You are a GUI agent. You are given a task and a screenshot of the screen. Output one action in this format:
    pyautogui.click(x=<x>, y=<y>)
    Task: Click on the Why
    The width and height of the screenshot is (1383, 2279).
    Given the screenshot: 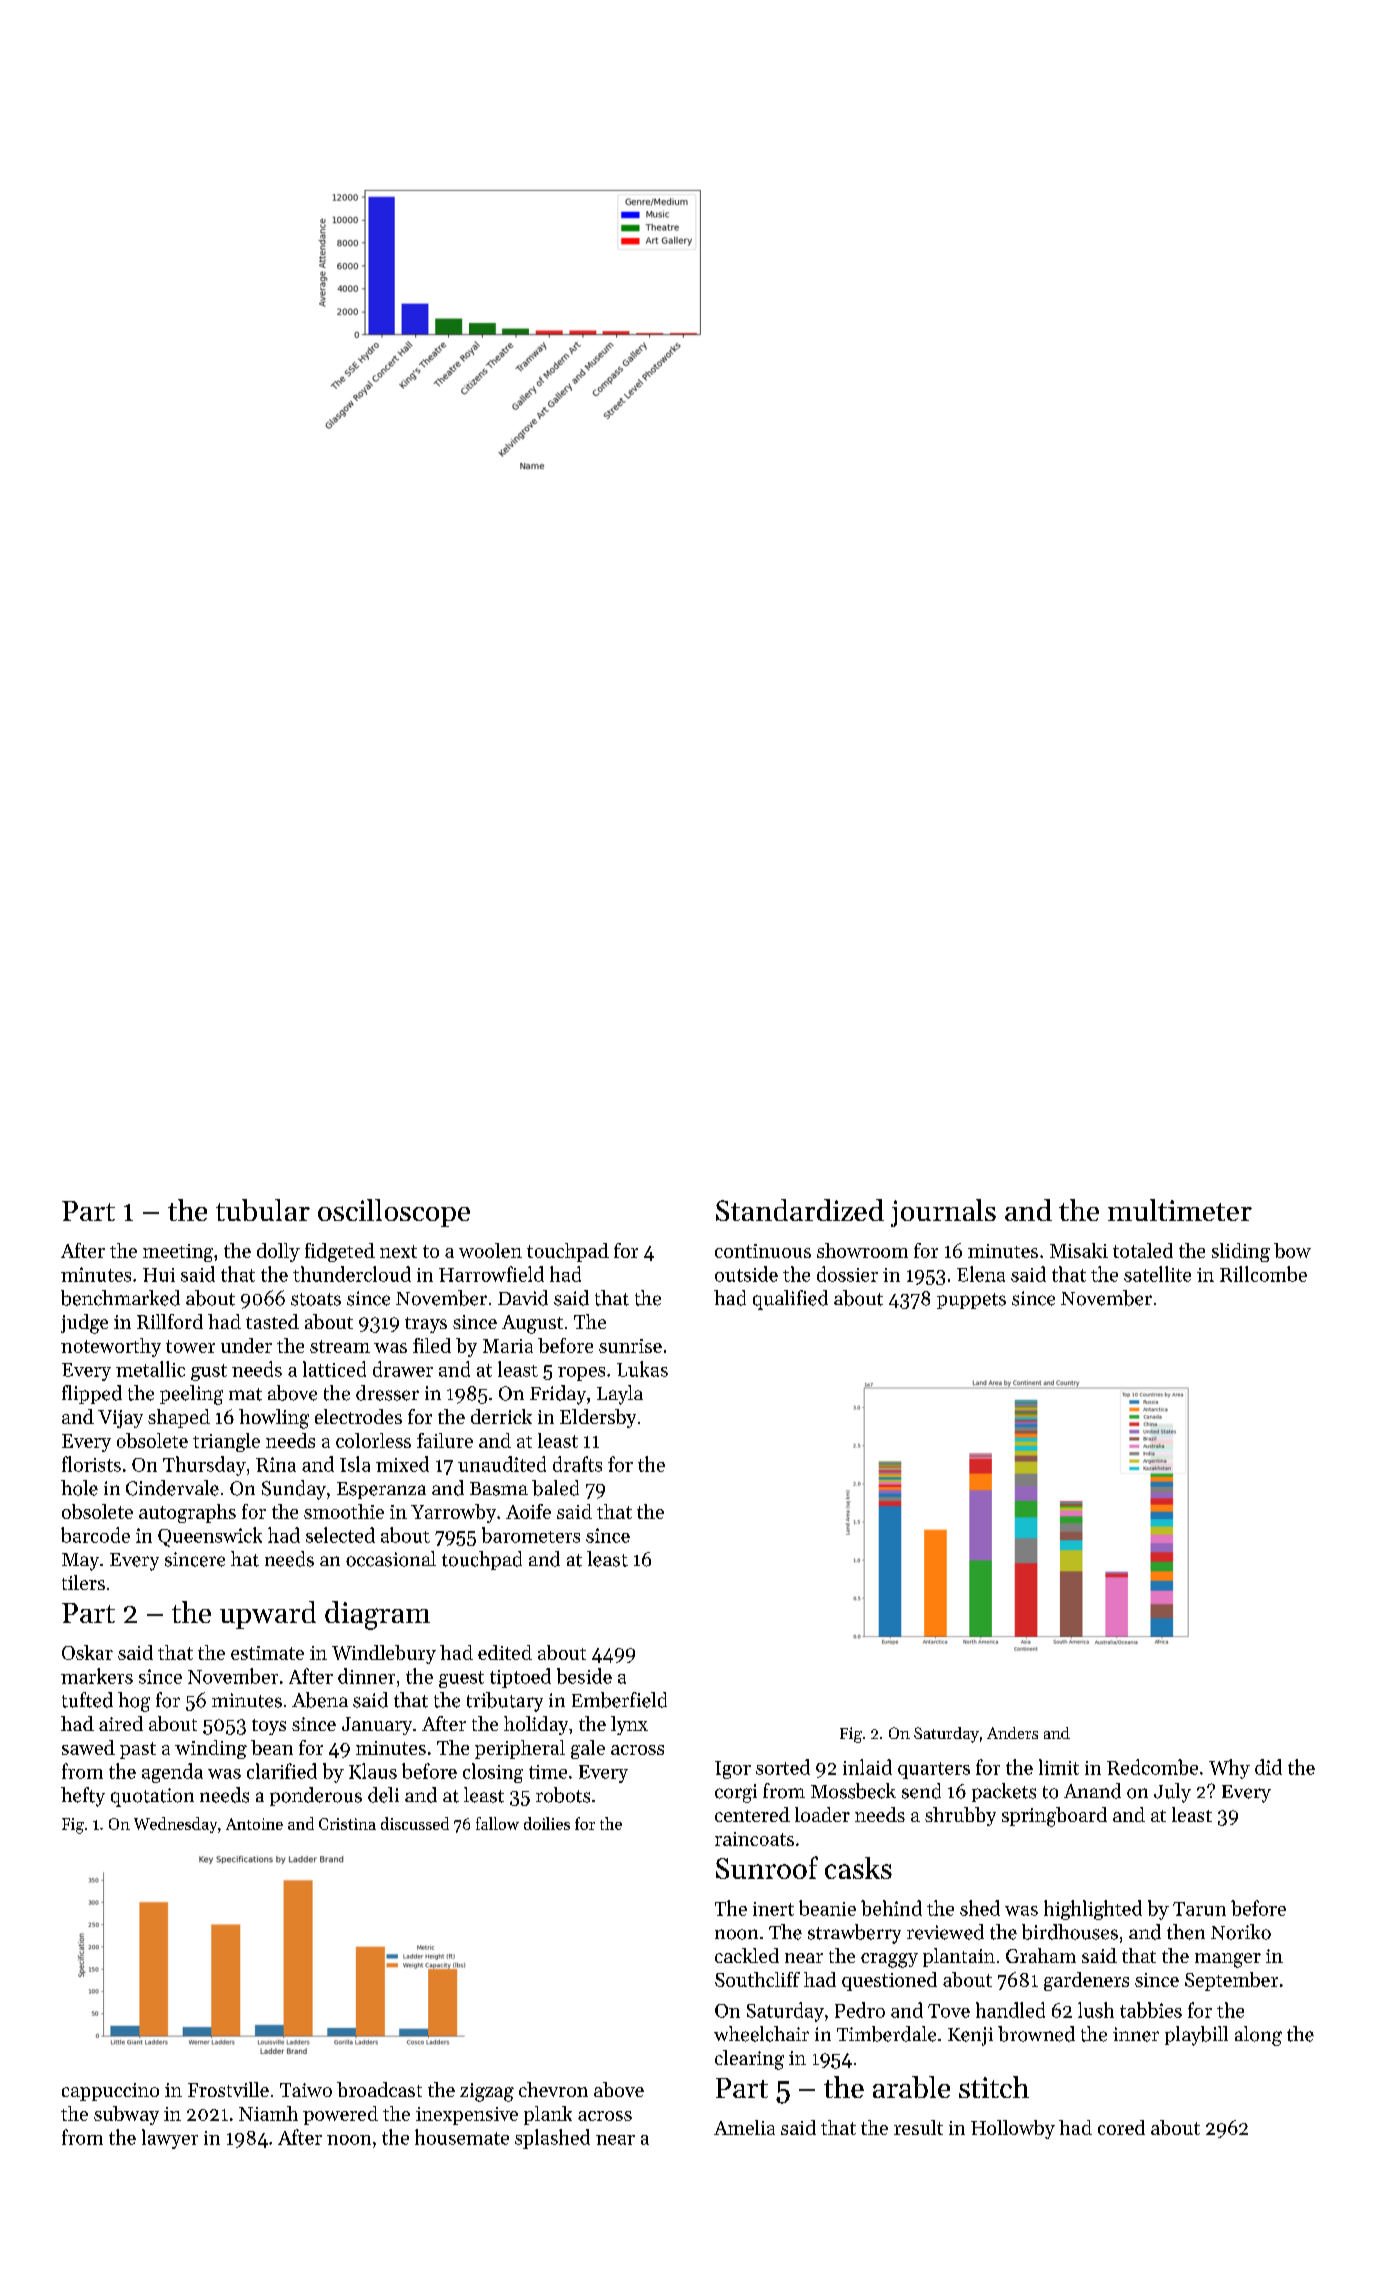 What is the action you would take?
    pyautogui.click(x=1229, y=1769)
